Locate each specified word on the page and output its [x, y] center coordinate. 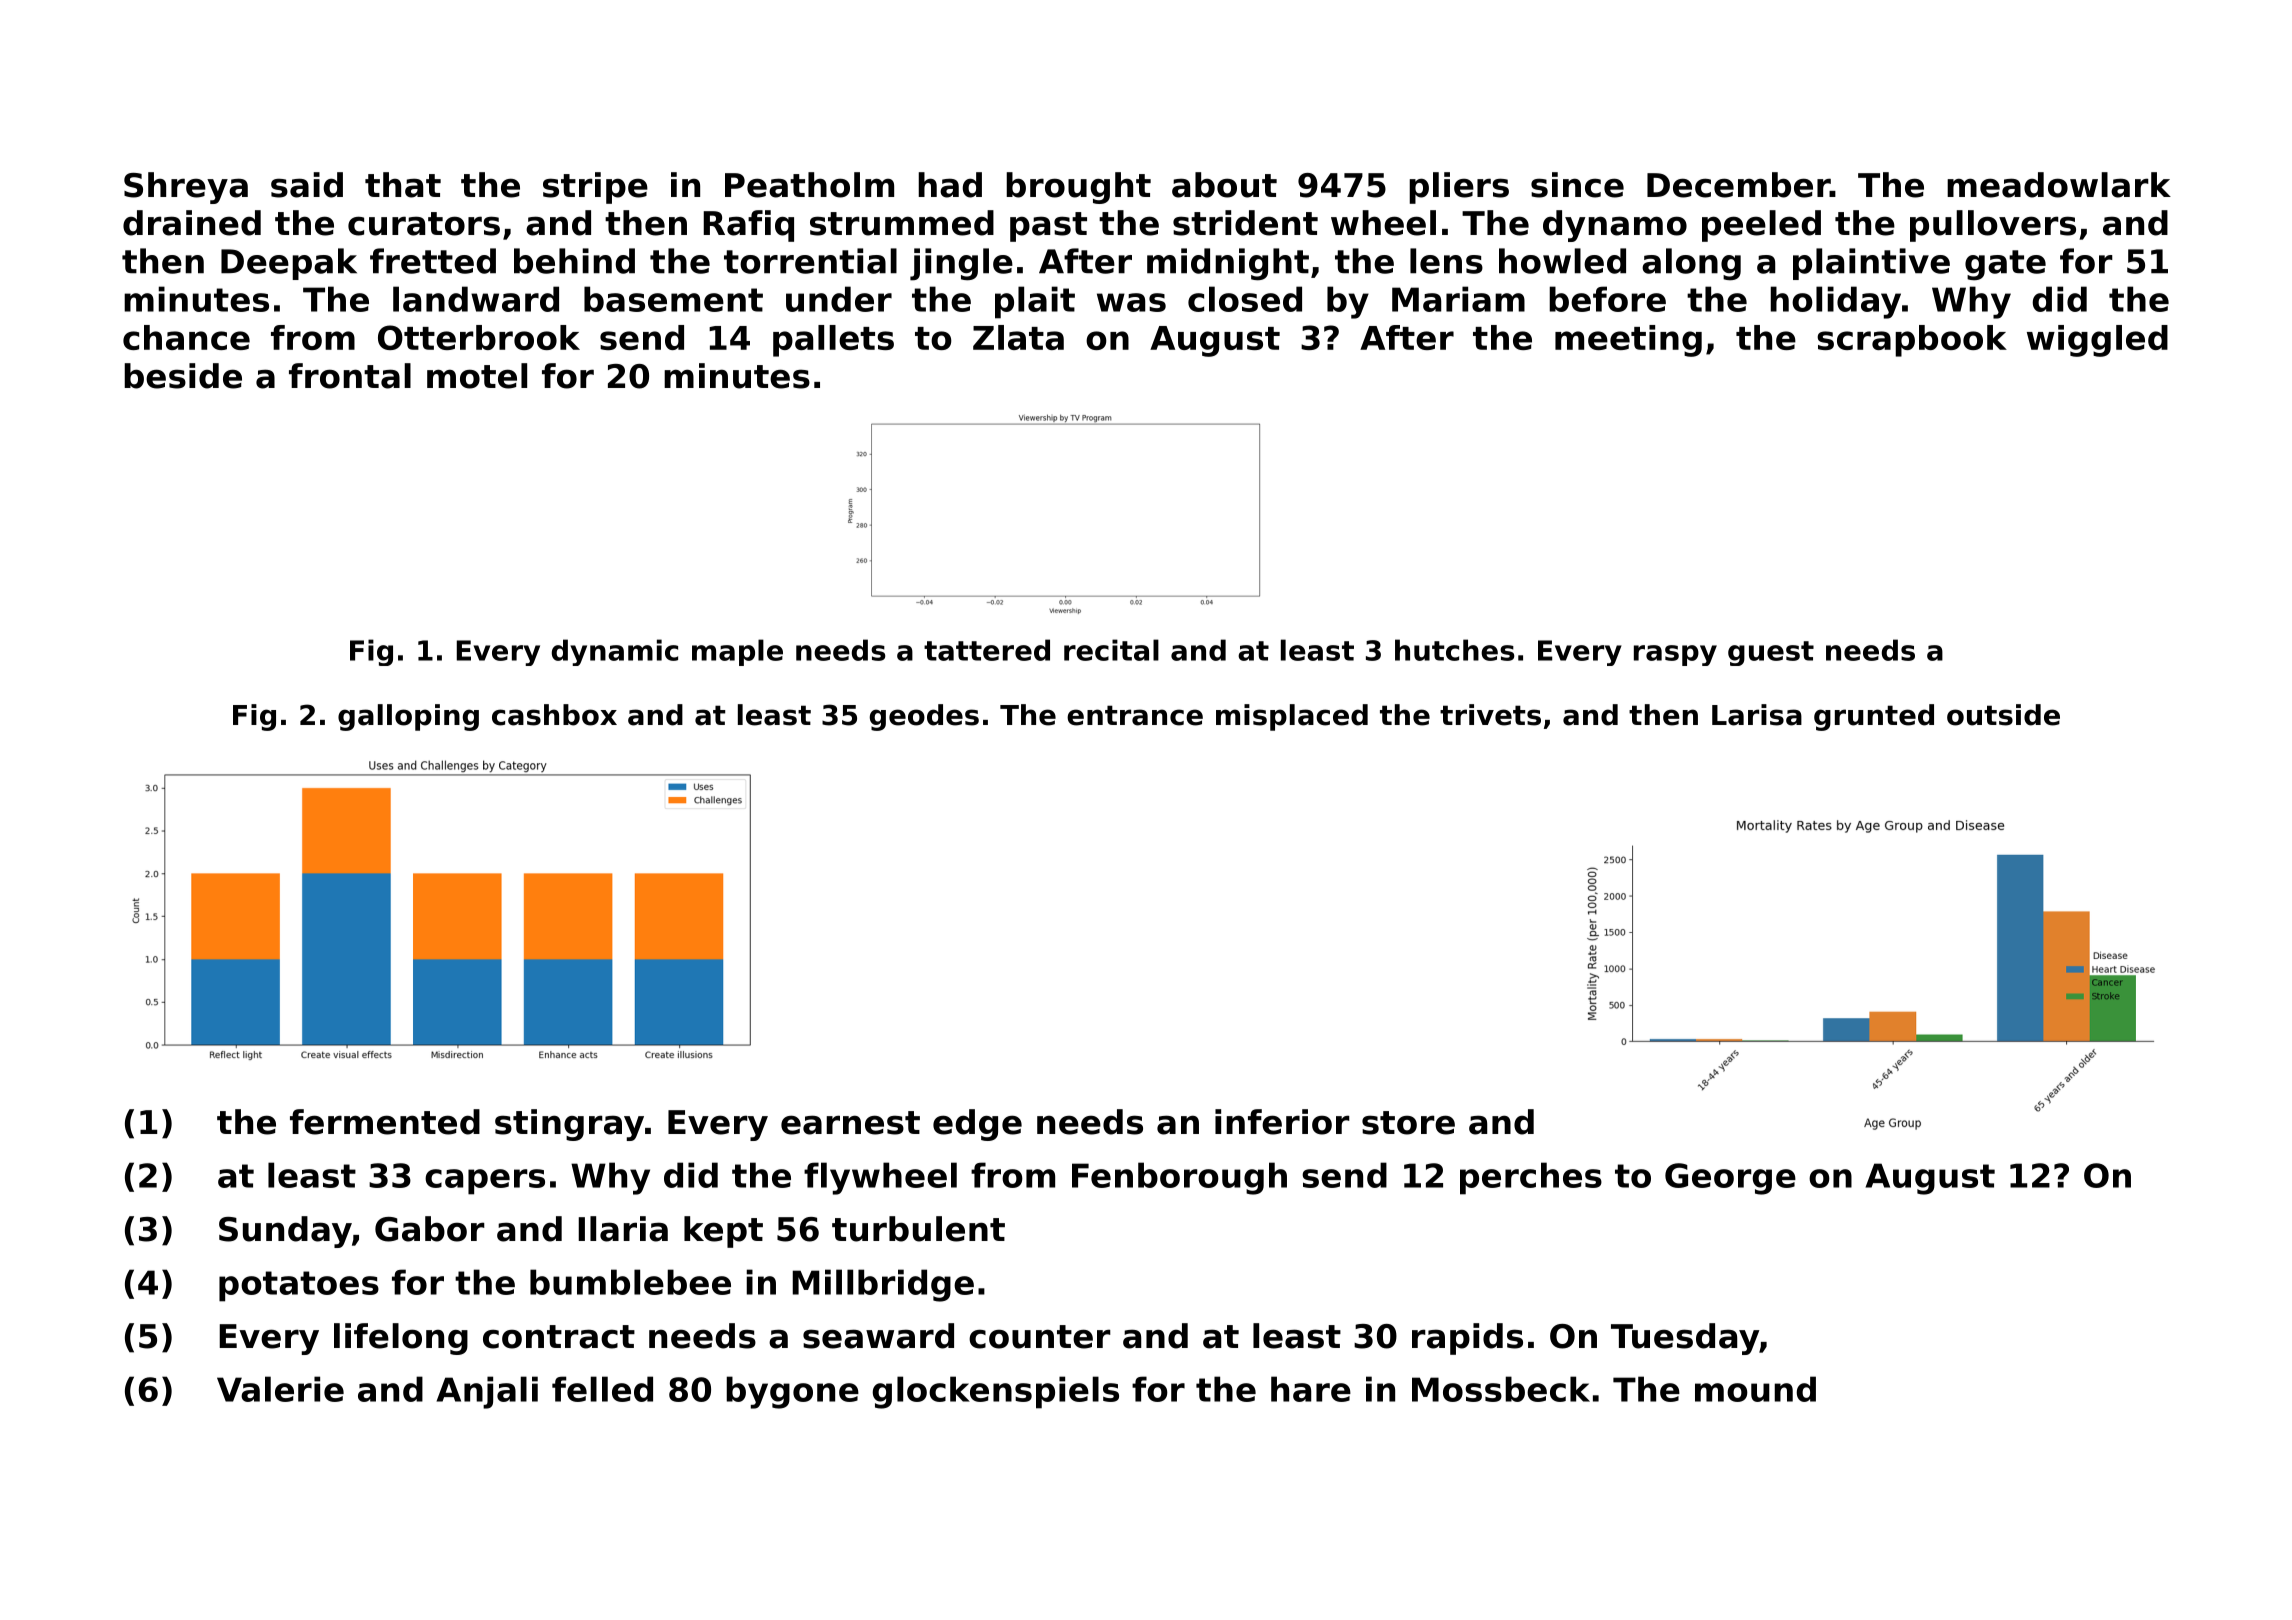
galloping [408, 717]
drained [192, 223]
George [1730, 1179]
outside [2003, 715]
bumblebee [630, 1282]
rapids [1467, 1339]
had [950, 185]
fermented [385, 1122]
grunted [1874, 717]
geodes [924, 717]
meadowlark [2059, 185]
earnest [850, 1123]
